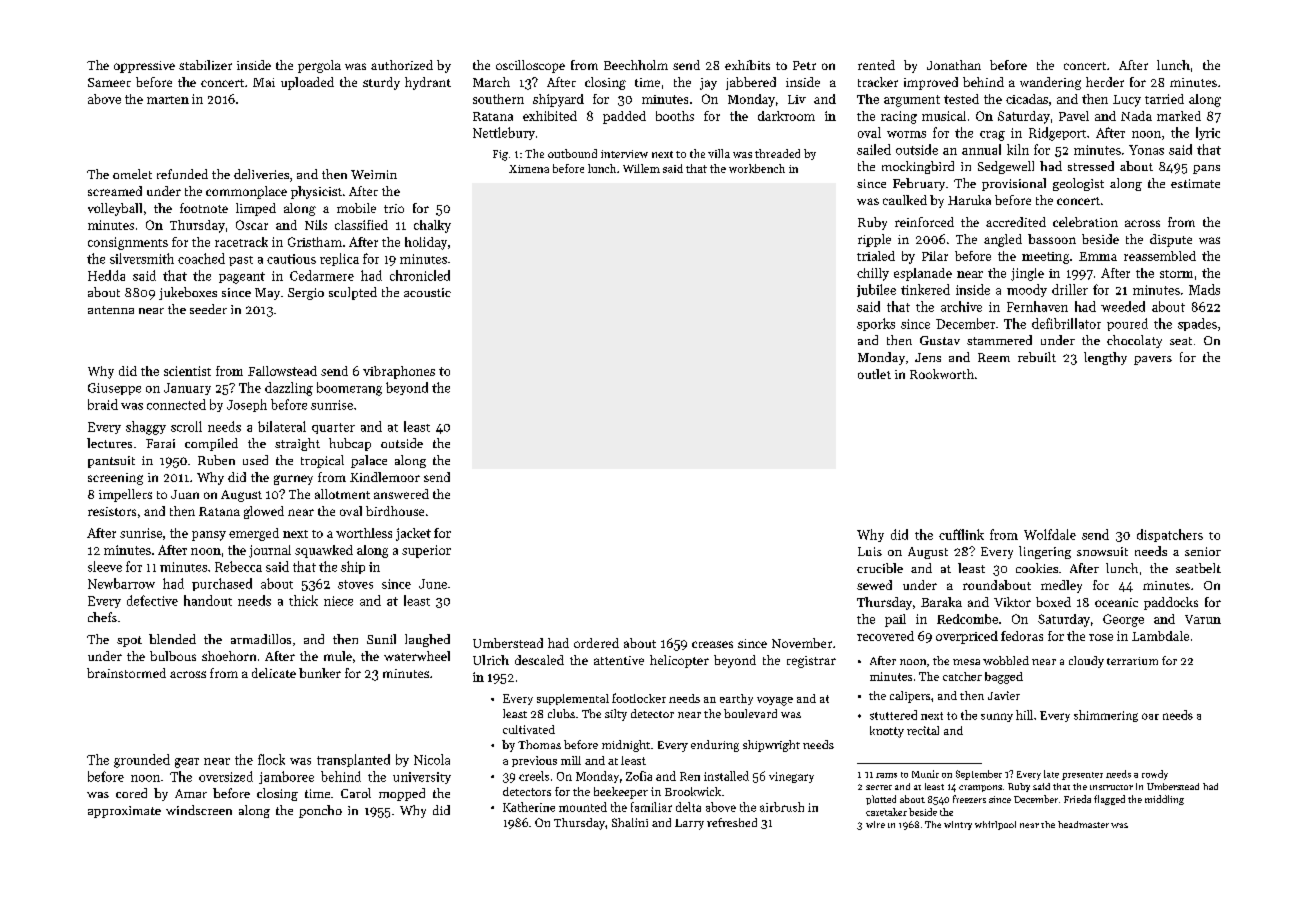 The width and height of the screenshot is (1308, 924). What do you see at coordinates (1050, 534) in the screenshot?
I see `Wolfdale` at bounding box center [1050, 534].
